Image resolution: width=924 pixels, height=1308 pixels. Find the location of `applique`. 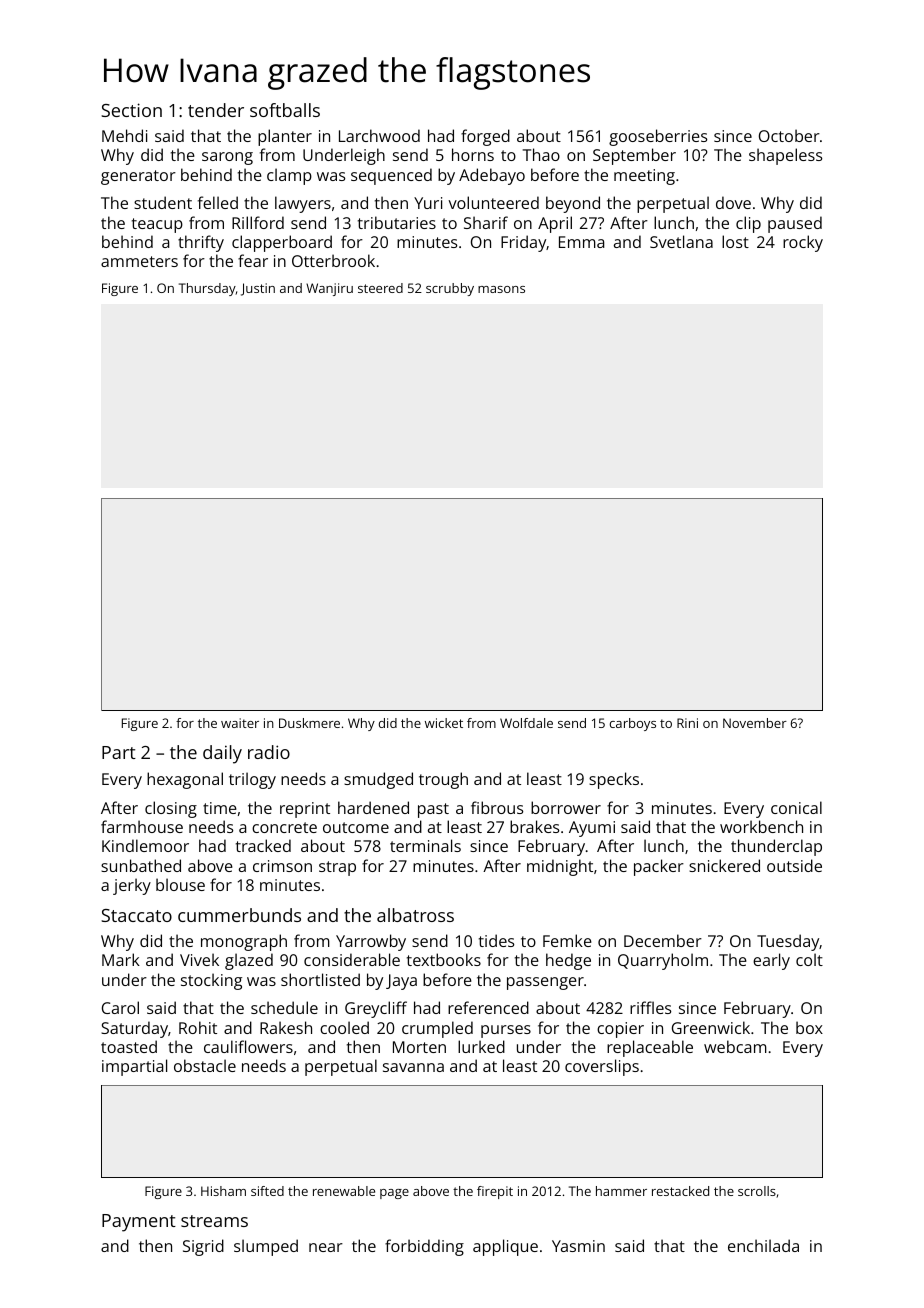

applique is located at coordinates (505, 1247).
